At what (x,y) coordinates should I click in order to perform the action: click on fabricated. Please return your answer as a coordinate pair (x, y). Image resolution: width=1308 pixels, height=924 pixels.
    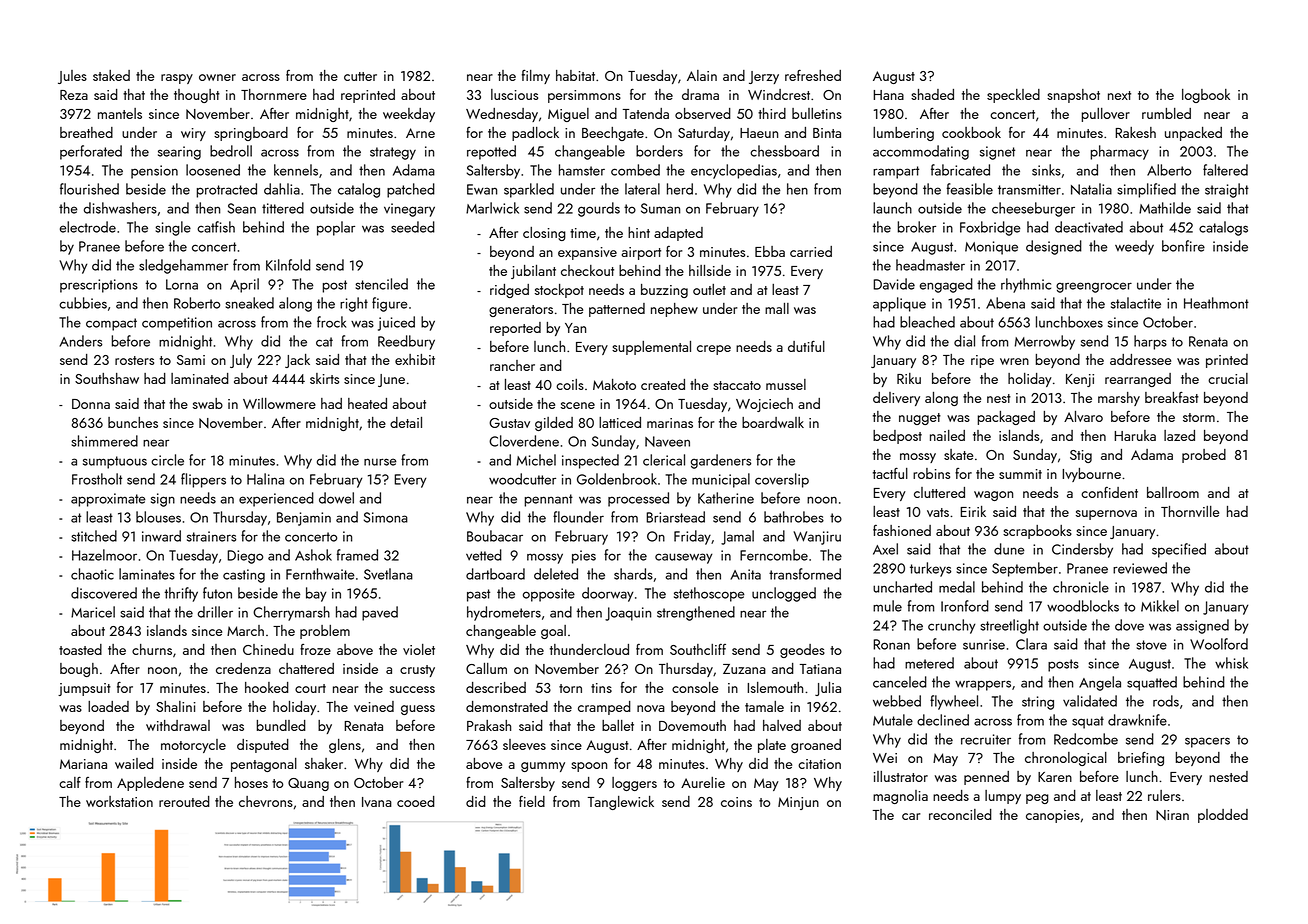
    Looking at the image, I should click on (960, 170).
